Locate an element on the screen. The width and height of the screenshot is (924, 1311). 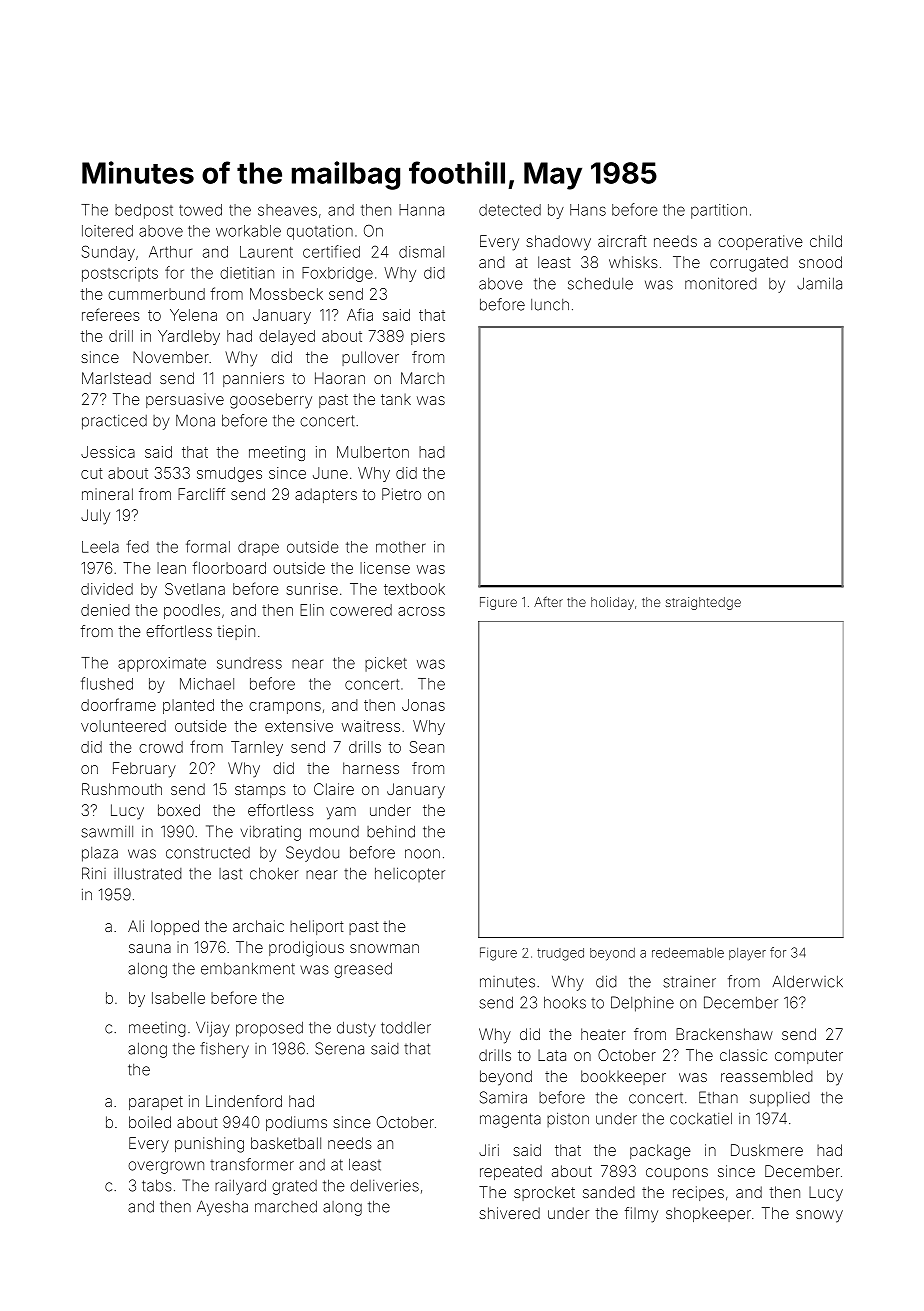
aircraft is located at coordinates (622, 241).
